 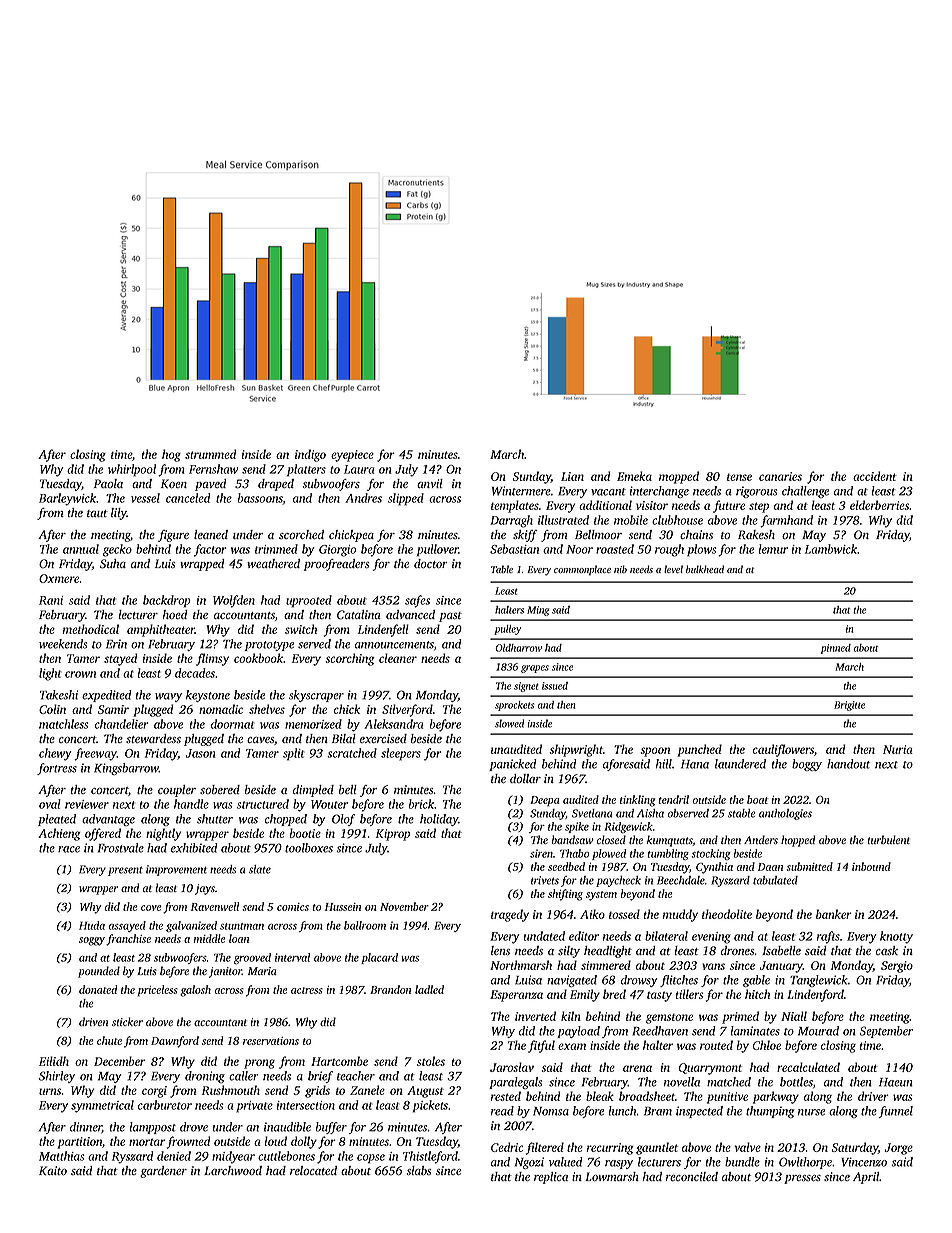 What do you see at coordinates (875, 476) in the screenshot?
I see `accident` at bounding box center [875, 476].
